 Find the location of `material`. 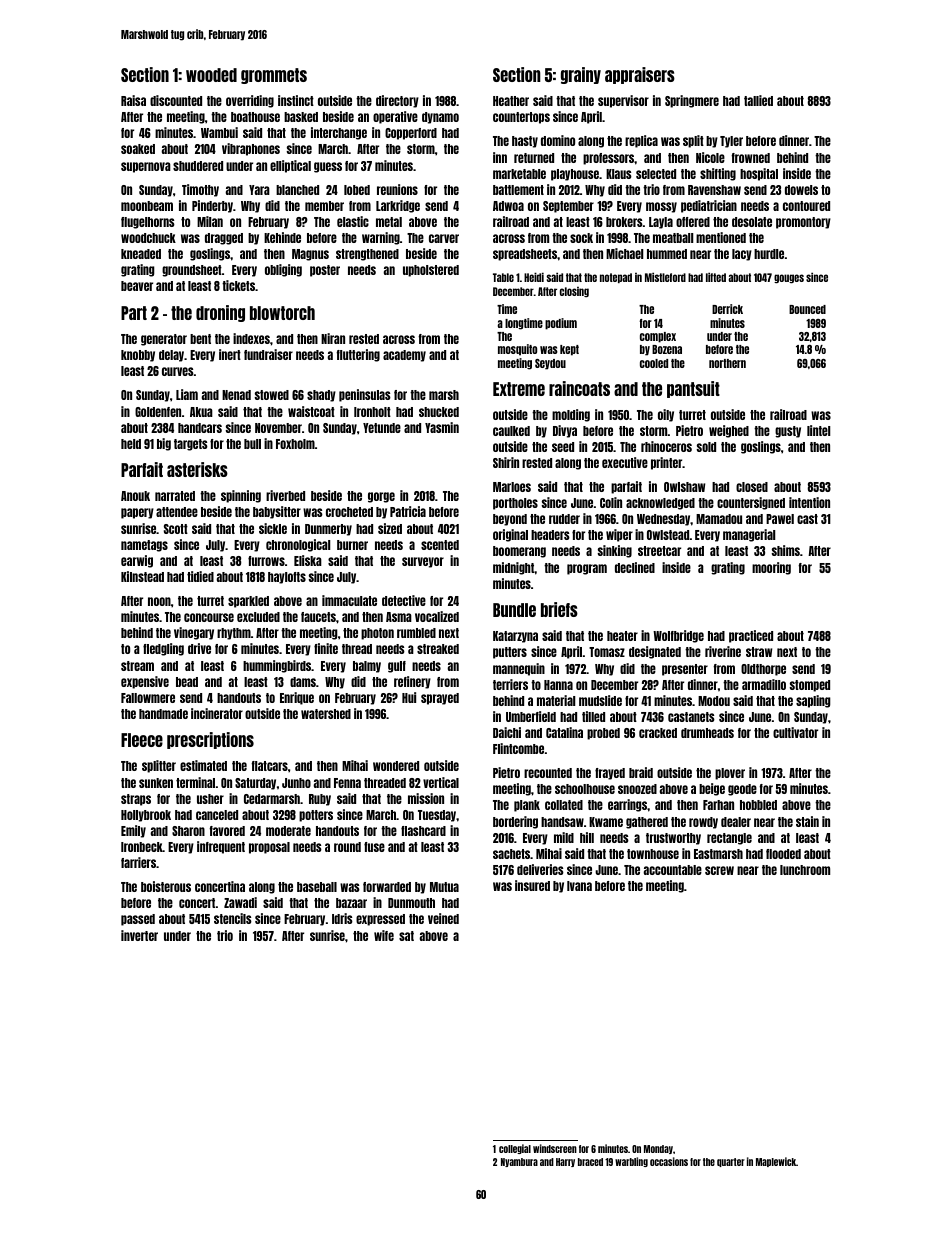

material is located at coordinates (556, 700).
